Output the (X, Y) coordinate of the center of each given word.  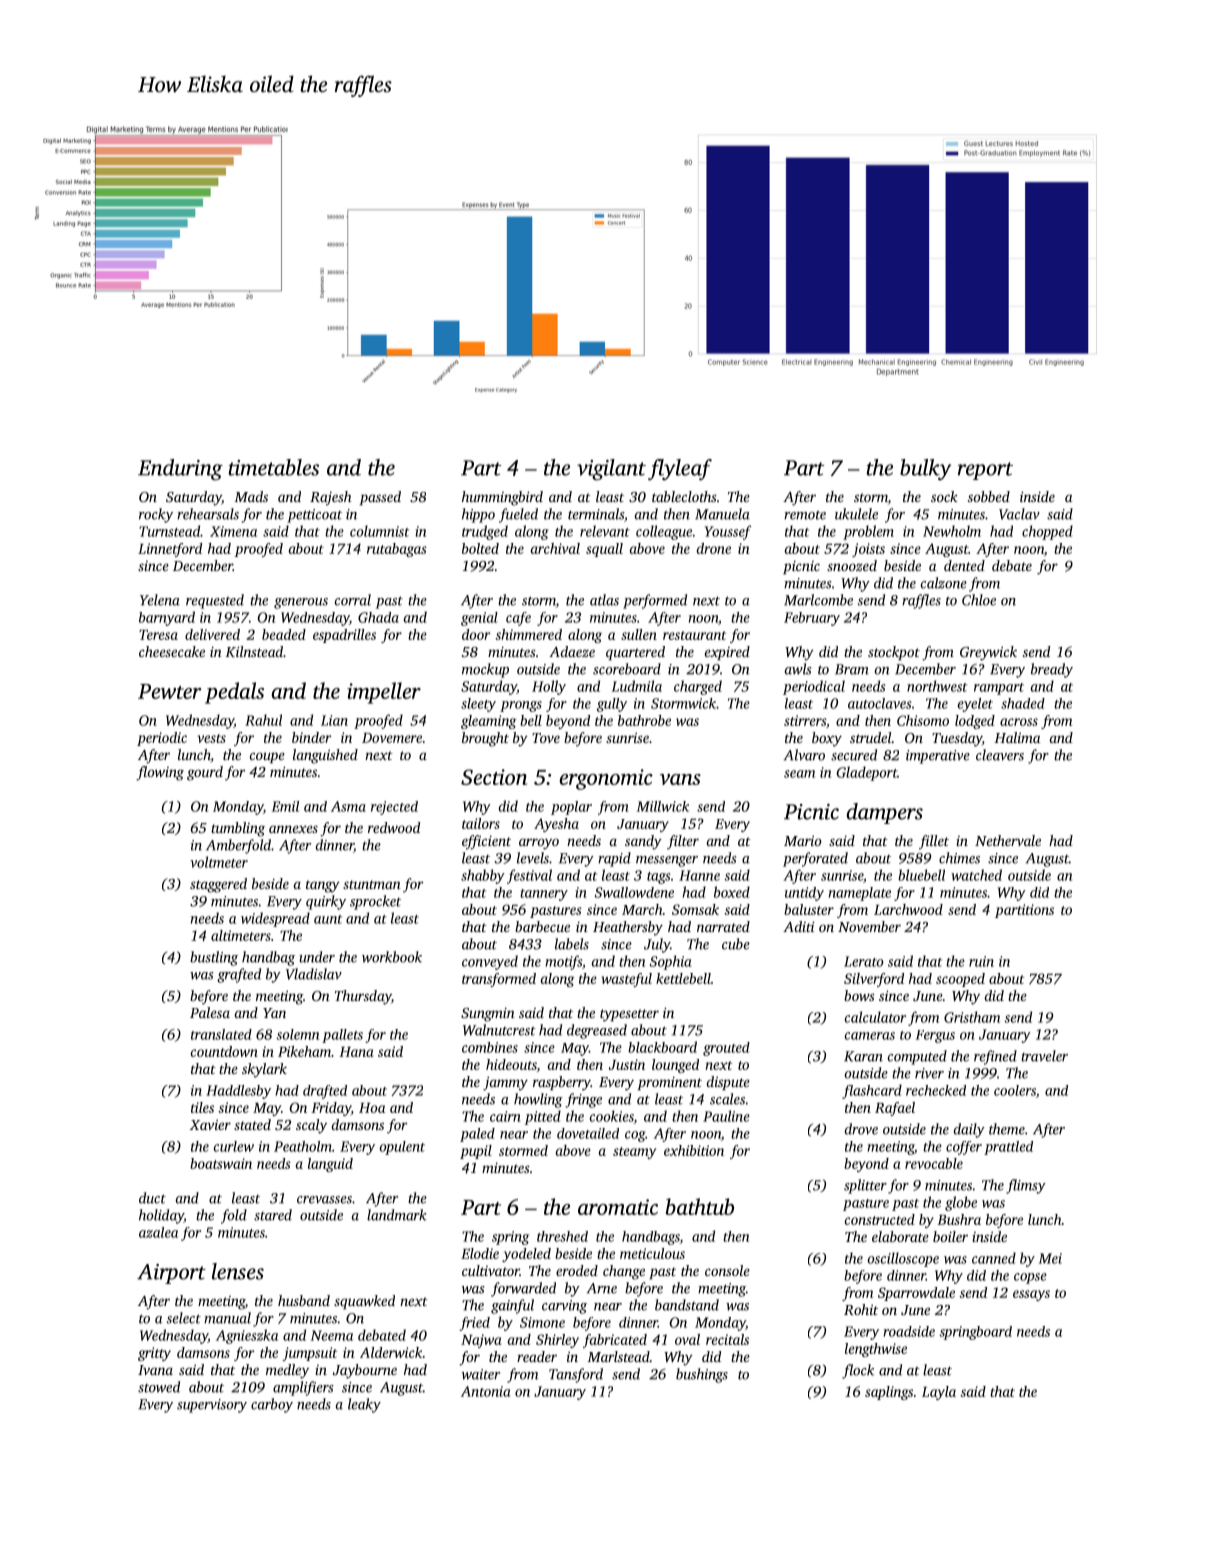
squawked (364, 1302)
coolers (1015, 1090)
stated (252, 1124)
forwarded (523, 1289)
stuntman (372, 884)
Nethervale (1008, 840)
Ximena (233, 531)
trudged (485, 532)
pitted (543, 1117)
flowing (160, 773)
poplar (571, 808)
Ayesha (556, 825)
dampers (884, 813)
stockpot (894, 653)
